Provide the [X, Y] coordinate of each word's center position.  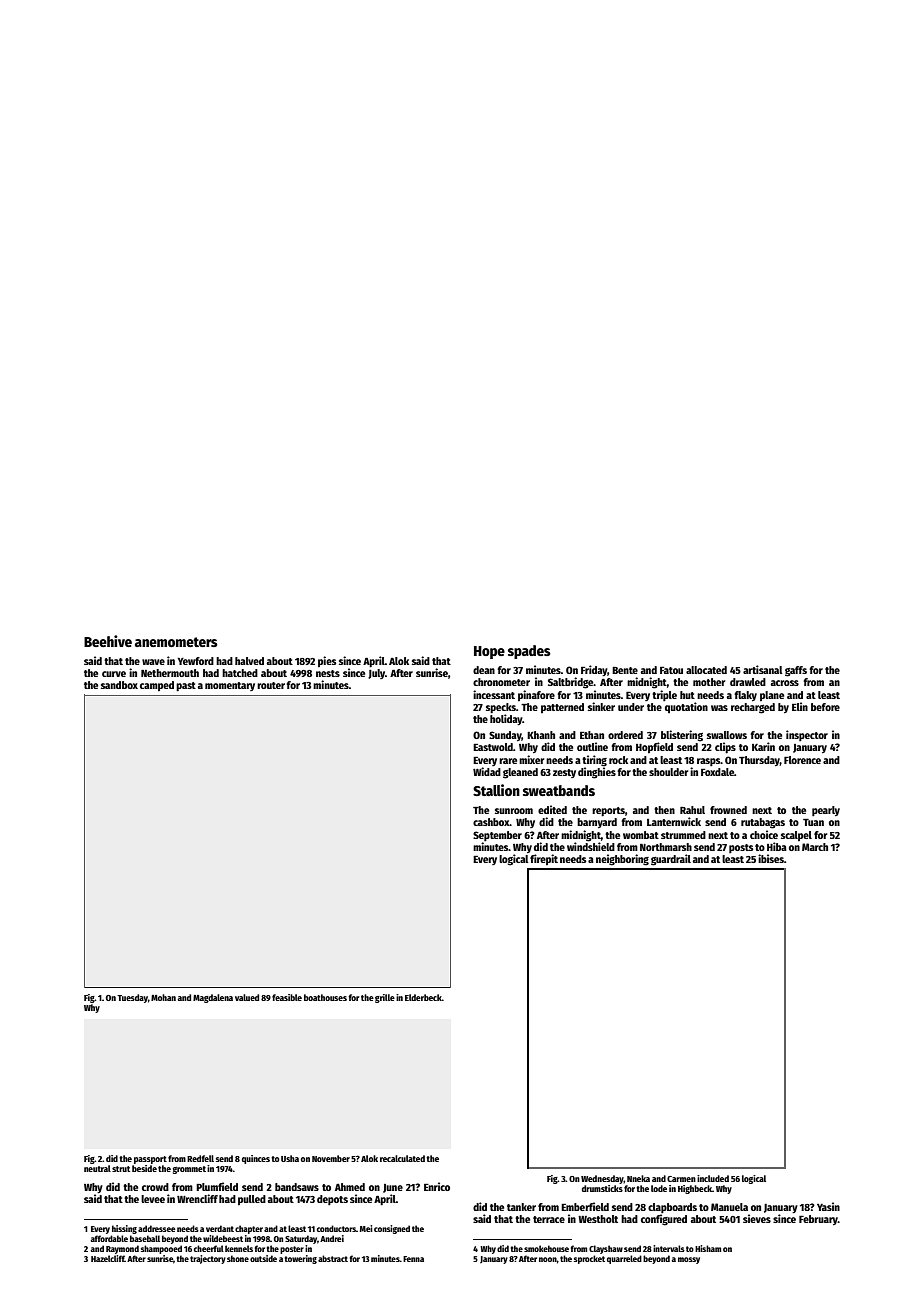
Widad [487, 771]
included [713, 1178]
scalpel [796, 836]
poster [292, 1250]
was [719, 708]
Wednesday [602, 1179]
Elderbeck [423, 997]
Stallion [496, 790]
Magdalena [213, 998]
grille [385, 998]
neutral [97, 1168]
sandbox [119, 685]
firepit [544, 859]
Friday [594, 670]
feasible [287, 997]
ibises [771, 858]
